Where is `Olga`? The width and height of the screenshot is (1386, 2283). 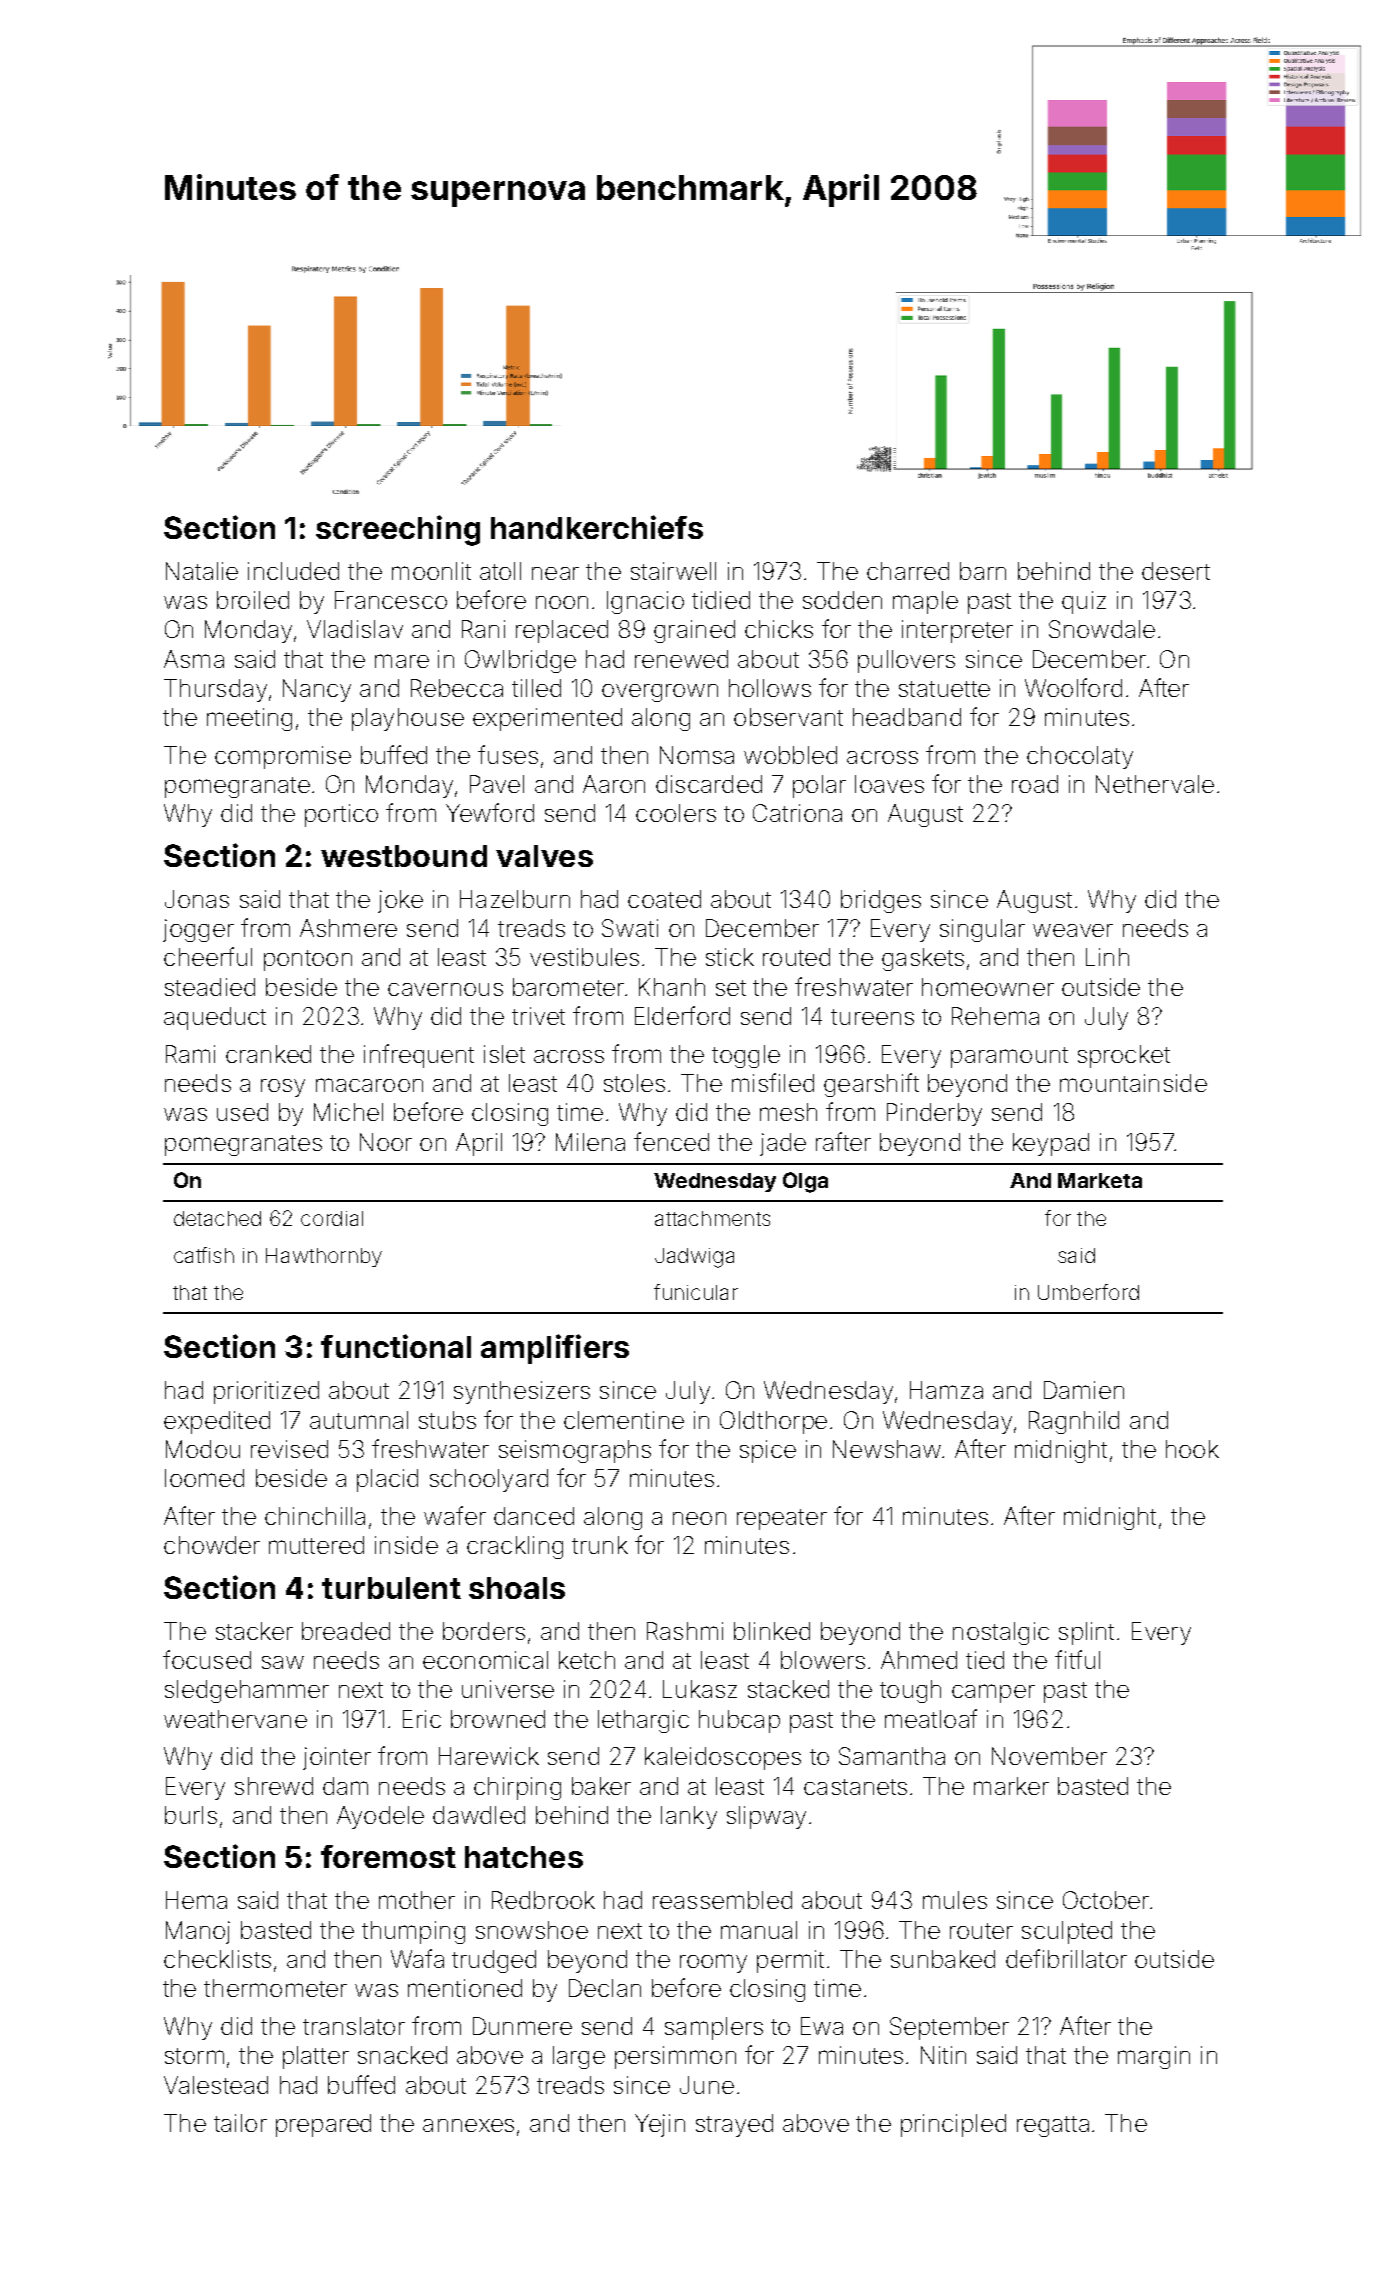
Olga is located at coordinates (805, 1182).
